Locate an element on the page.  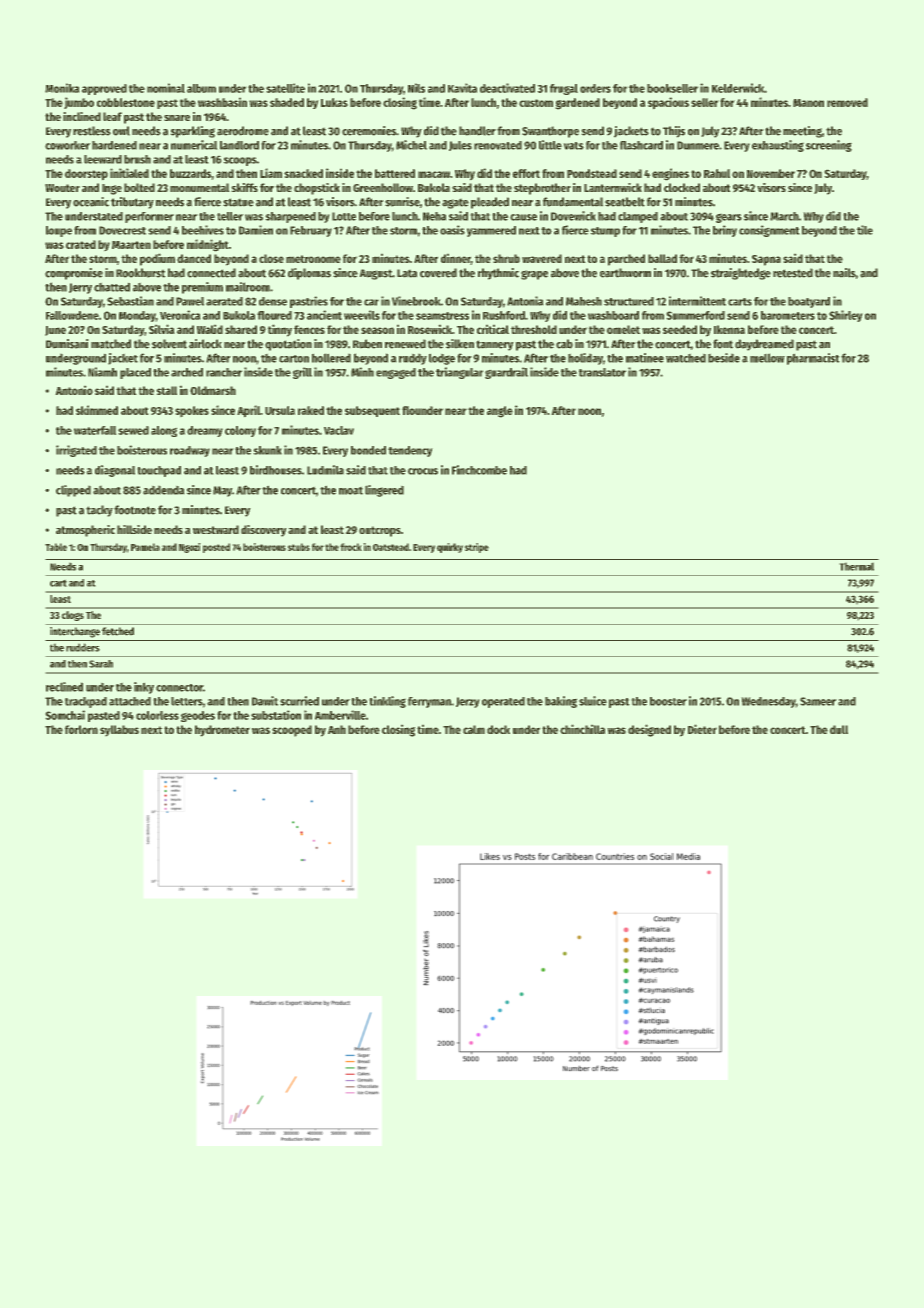
satellite is located at coordinates (285, 88).
